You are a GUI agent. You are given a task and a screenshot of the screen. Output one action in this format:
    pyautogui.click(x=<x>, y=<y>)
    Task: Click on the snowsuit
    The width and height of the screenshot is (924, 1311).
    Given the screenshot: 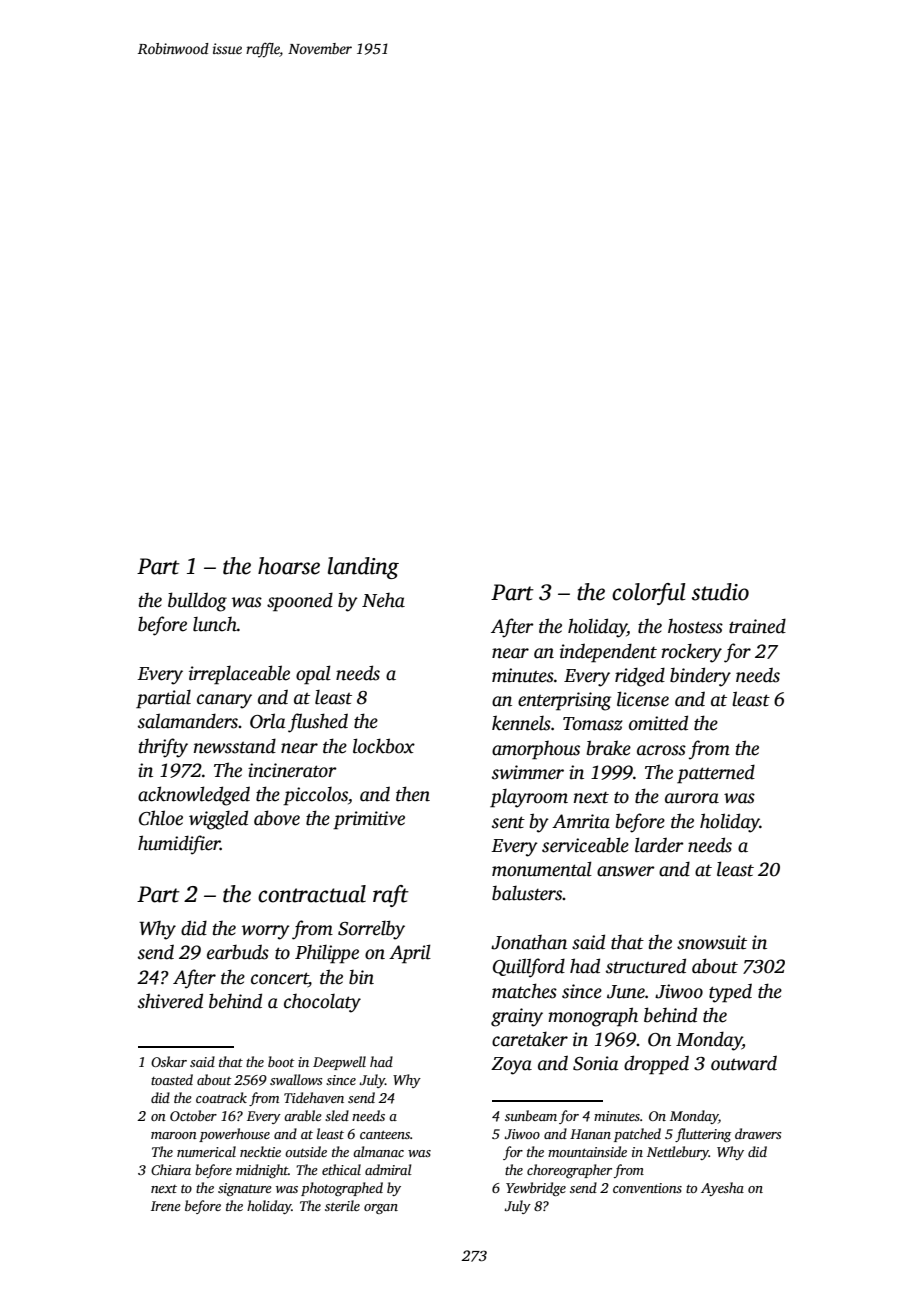 What is the action you would take?
    pyautogui.click(x=712, y=942)
